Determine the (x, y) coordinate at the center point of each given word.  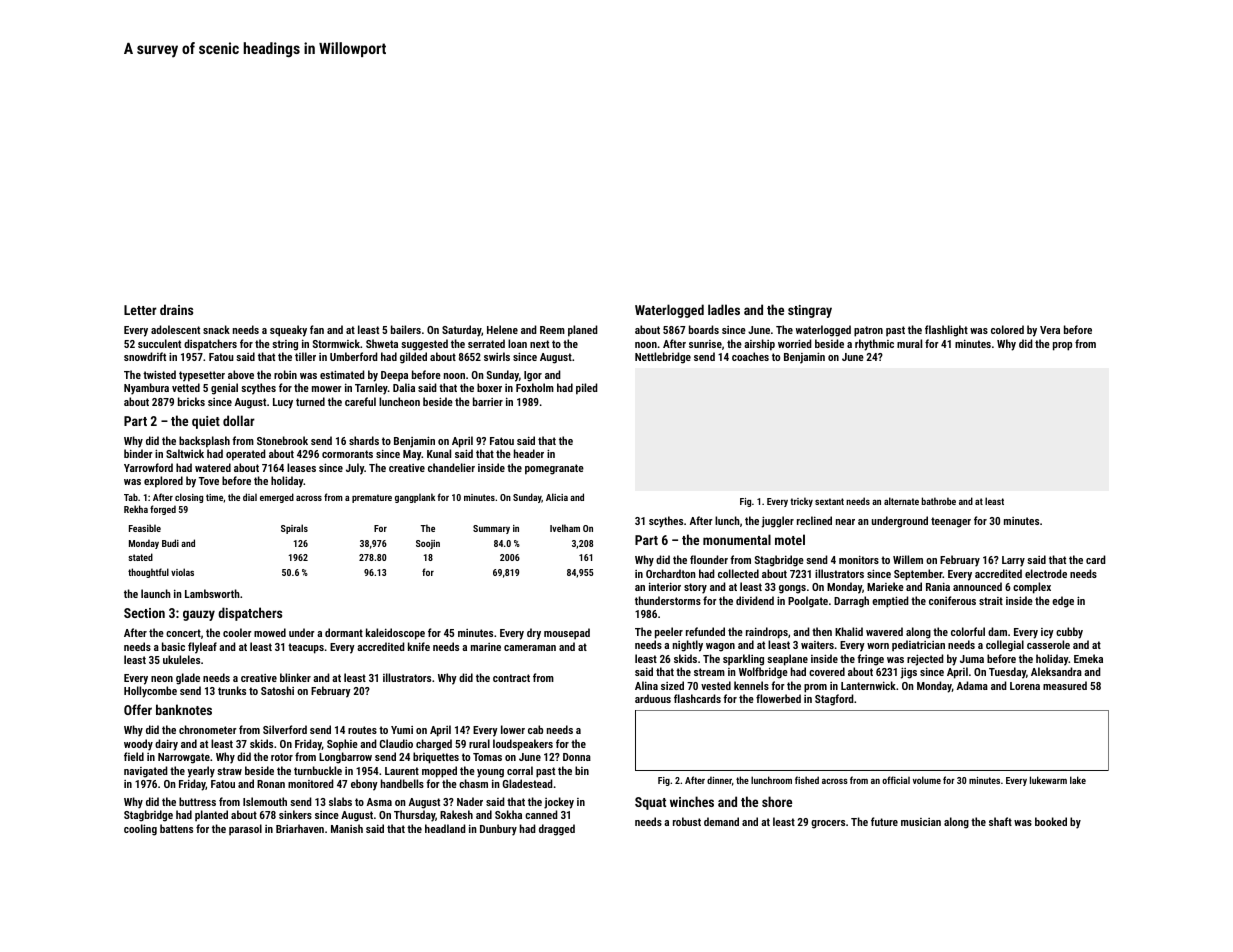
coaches (750, 356)
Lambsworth (212, 593)
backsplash (204, 442)
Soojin (428, 544)
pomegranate (554, 469)
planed (583, 331)
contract (511, 678)
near (845, 522)
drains (176, 309)
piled (587, 389)
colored (1007, 329)
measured (1065, 685)
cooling (140, 830)
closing (189, 498)
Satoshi (277, 690)
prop (1062, 346)
